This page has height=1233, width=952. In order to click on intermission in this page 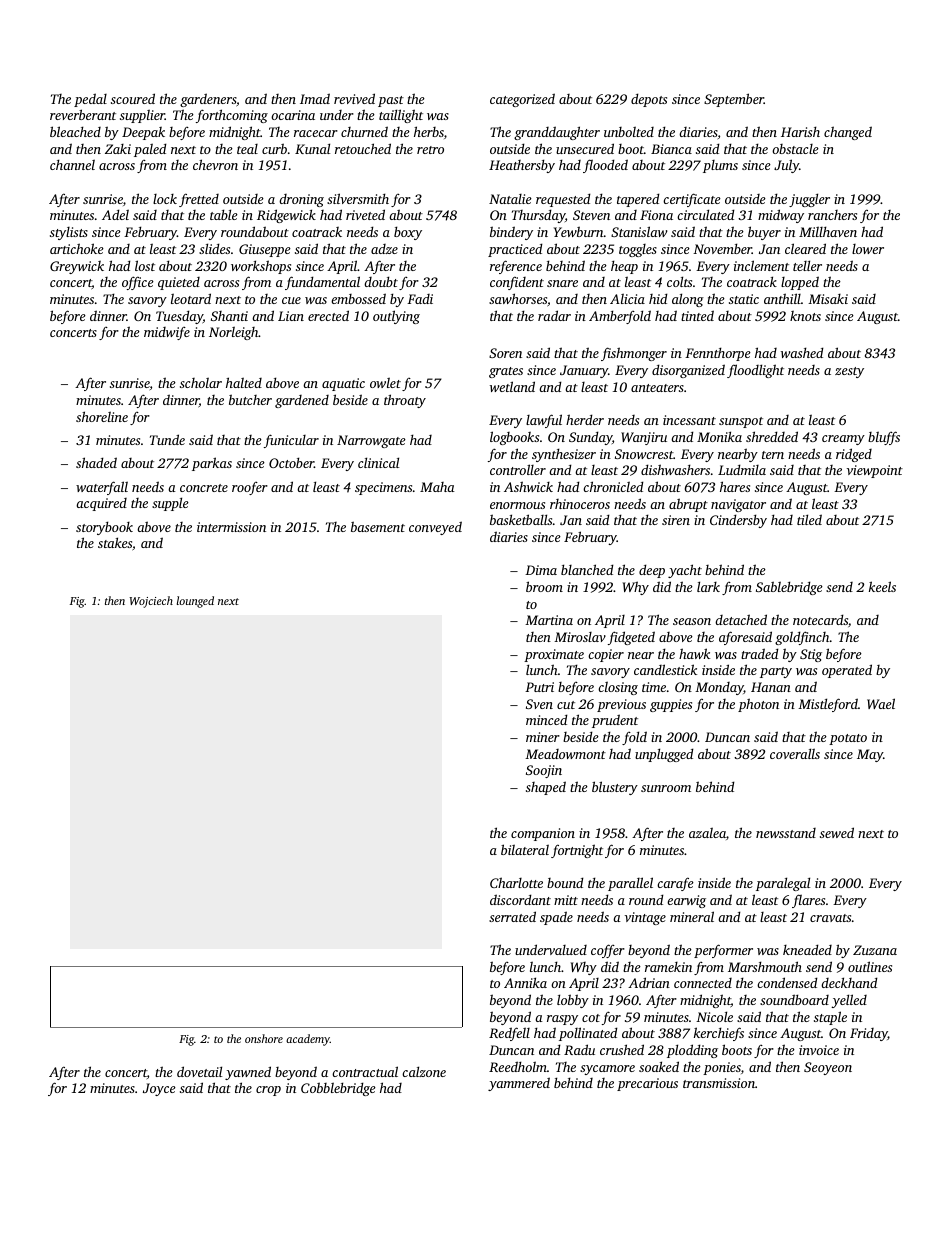, I will do `click(231, 527)`.
